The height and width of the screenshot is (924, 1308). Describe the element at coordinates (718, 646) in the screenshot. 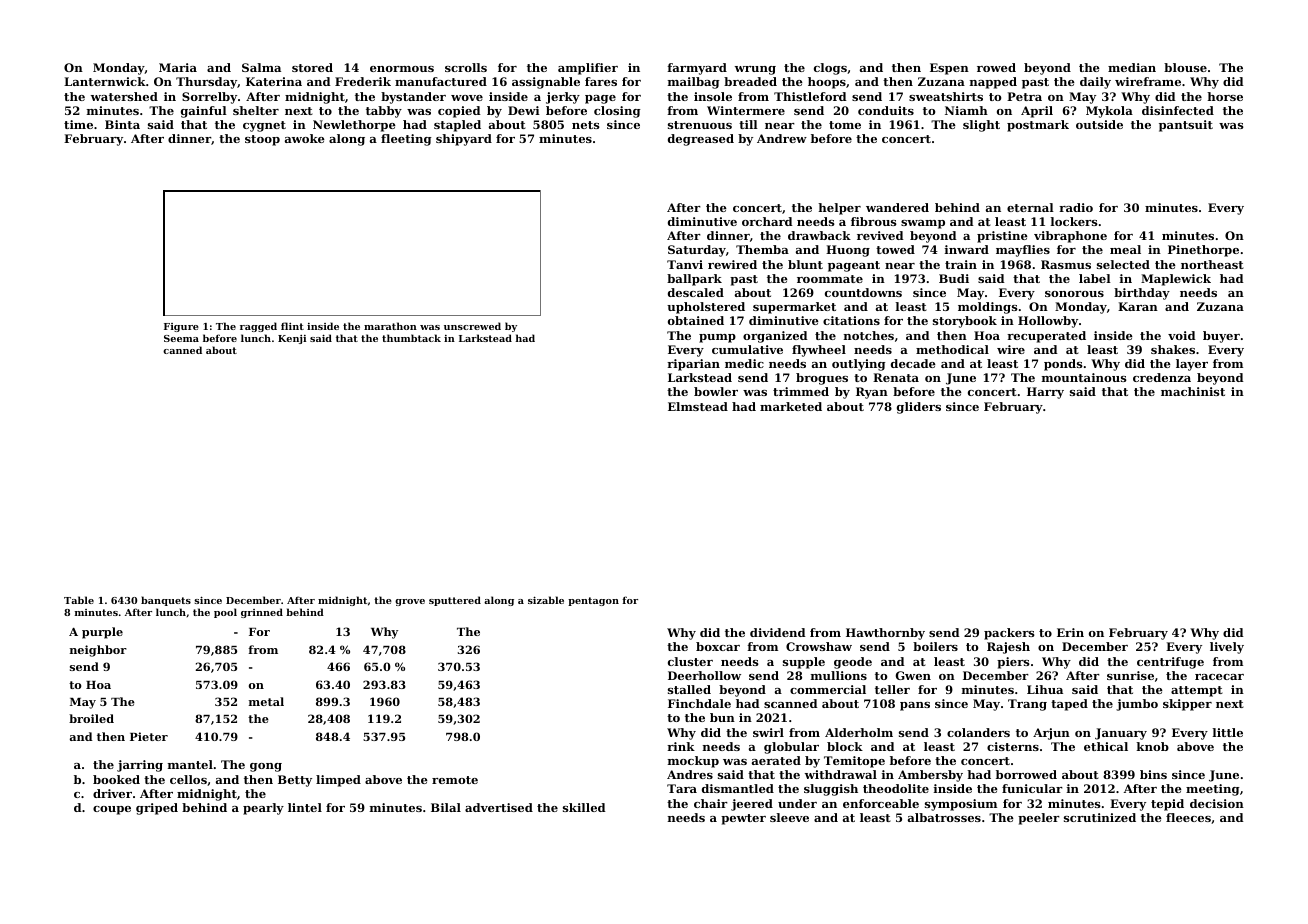

I see `boxcar` at that location.
